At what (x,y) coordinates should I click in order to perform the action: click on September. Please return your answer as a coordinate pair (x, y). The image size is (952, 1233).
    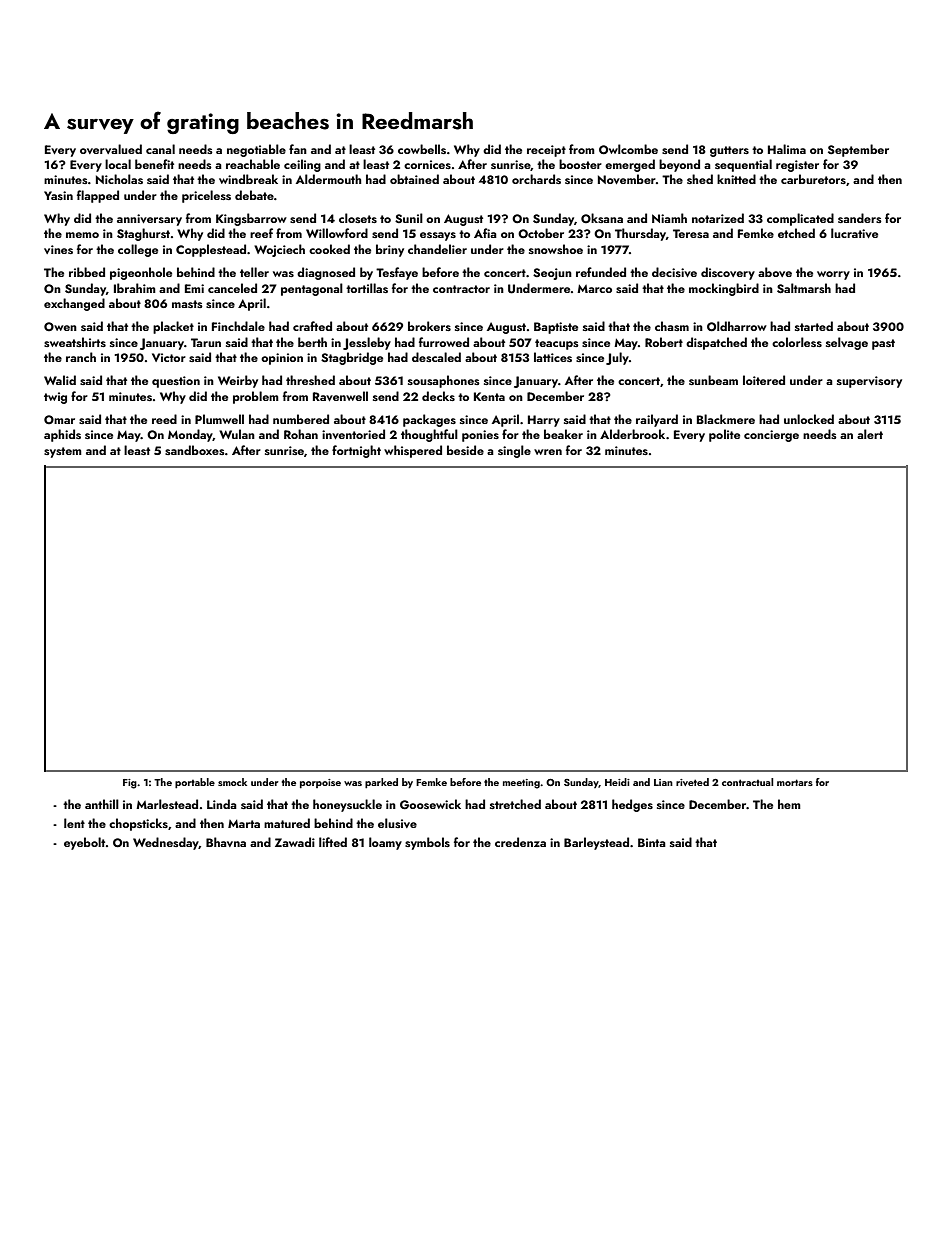
    Looking at the image, I should click on (858, 150).
